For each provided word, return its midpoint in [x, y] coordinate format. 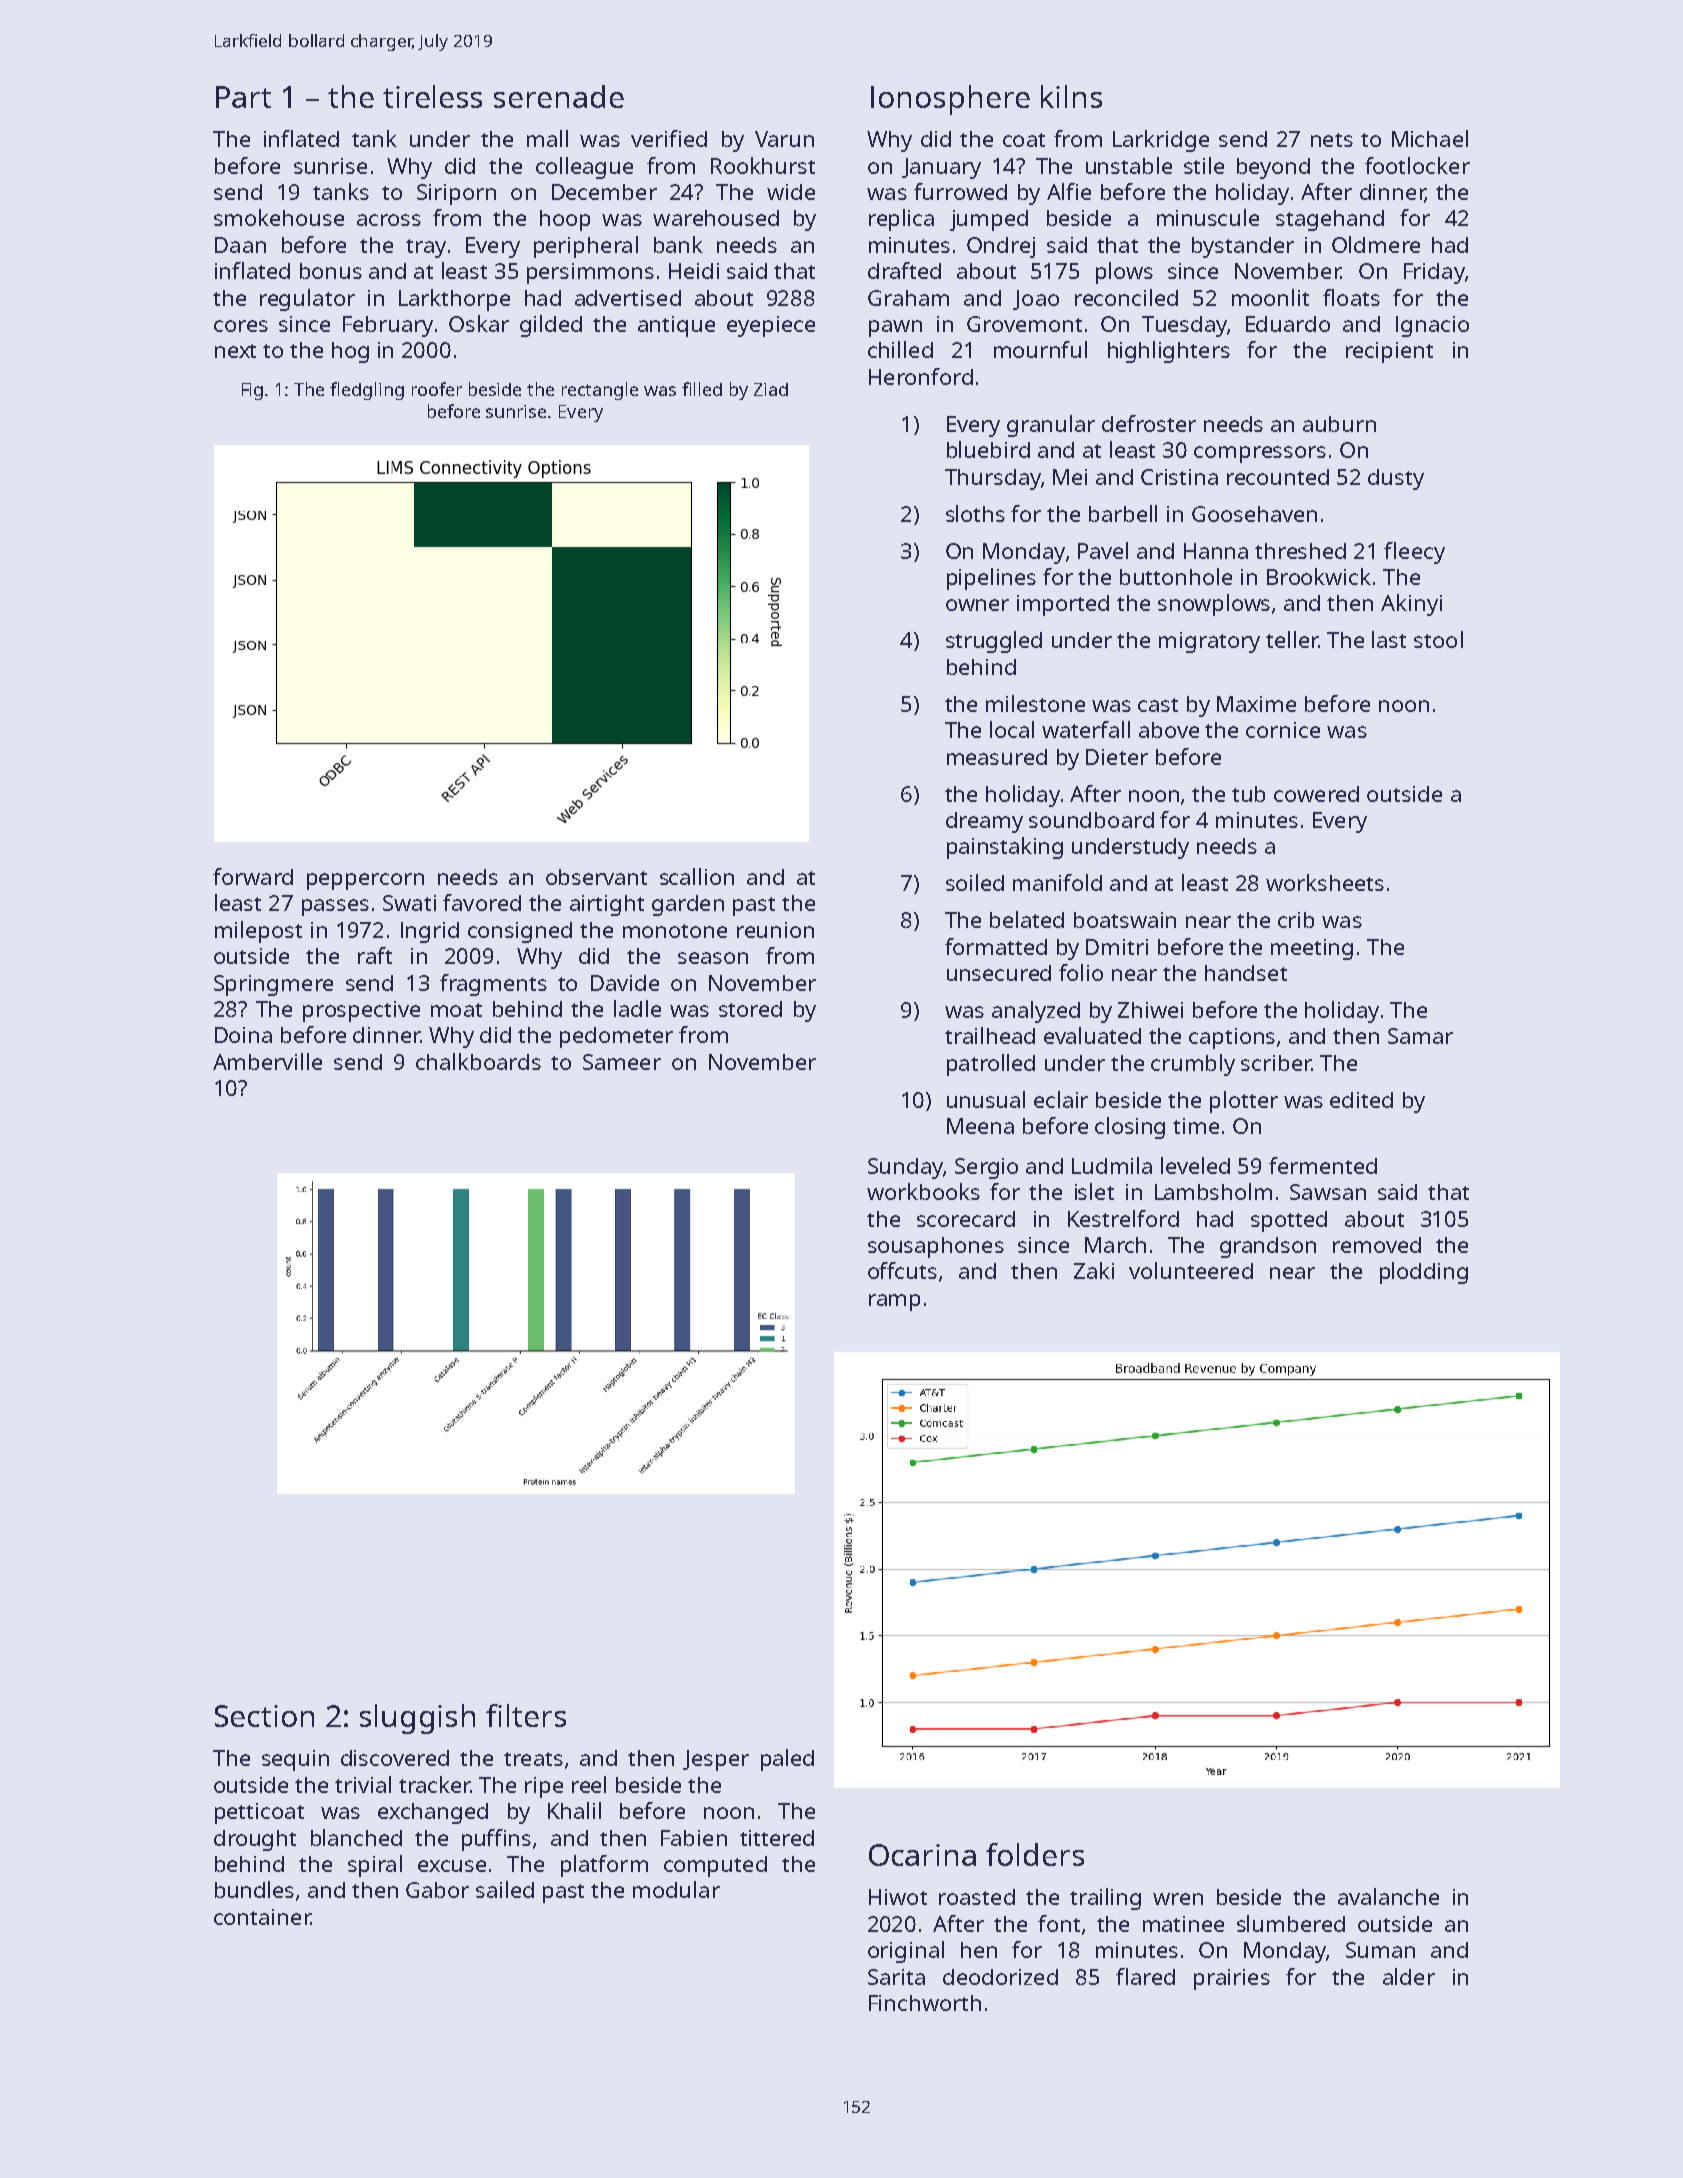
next [235, 351]
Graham [908, 298]
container [262, 1917]
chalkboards [478, 1061]
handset [1246, 973]
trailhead [990, 1035]
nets [1332, 140]
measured [997, 757]
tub [1248, 794]
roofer [437, 389]
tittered [777, 1838]
